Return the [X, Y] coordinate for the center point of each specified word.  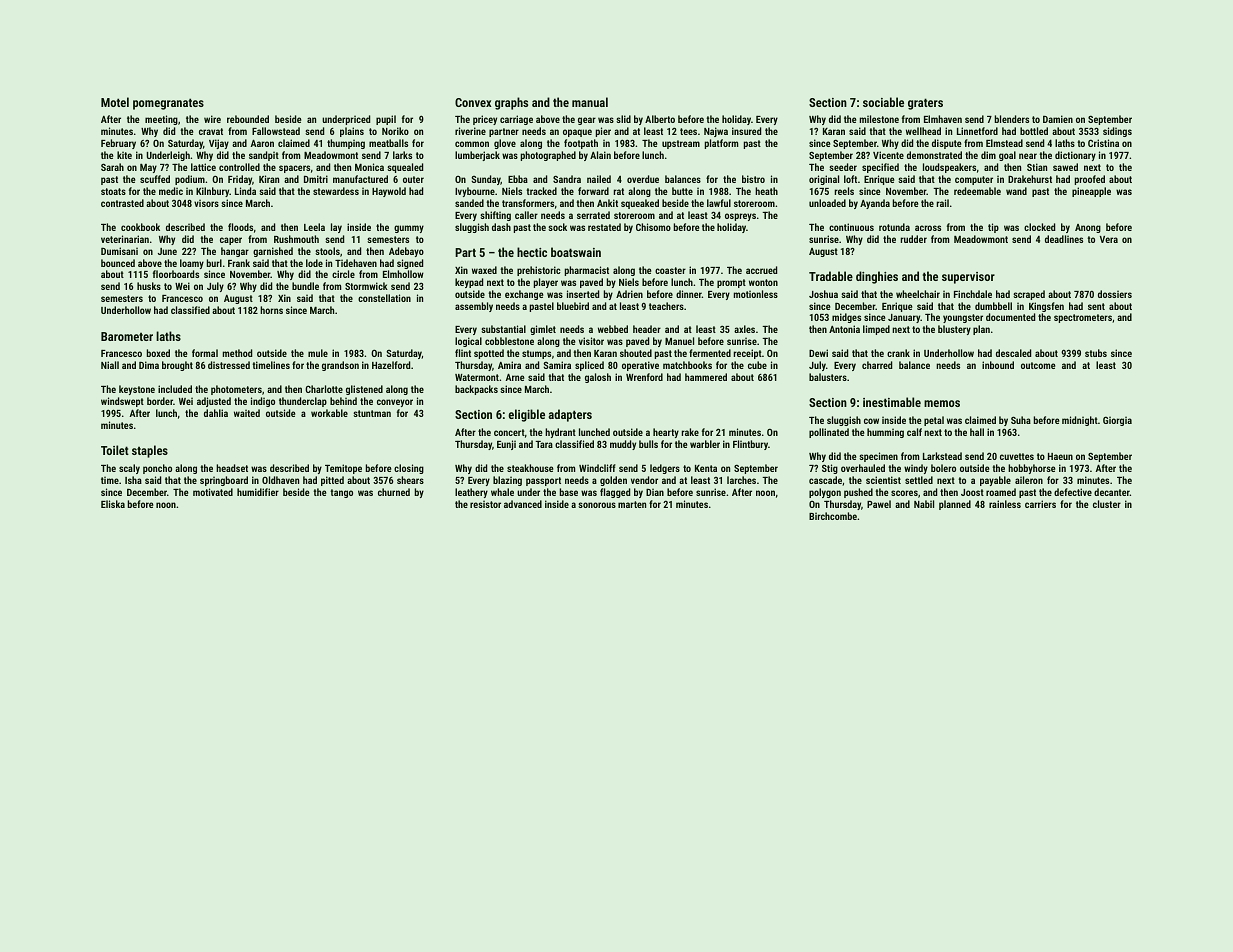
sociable [883, 102]
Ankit [607, 203]
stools [327, 251]
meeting [161, 120]
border [160, 401]
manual [590, 102]
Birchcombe [833, 516]
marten [632, 504]
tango [341, 493]
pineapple [1091, 192]
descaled [1013, 353]
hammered [706, 377]
